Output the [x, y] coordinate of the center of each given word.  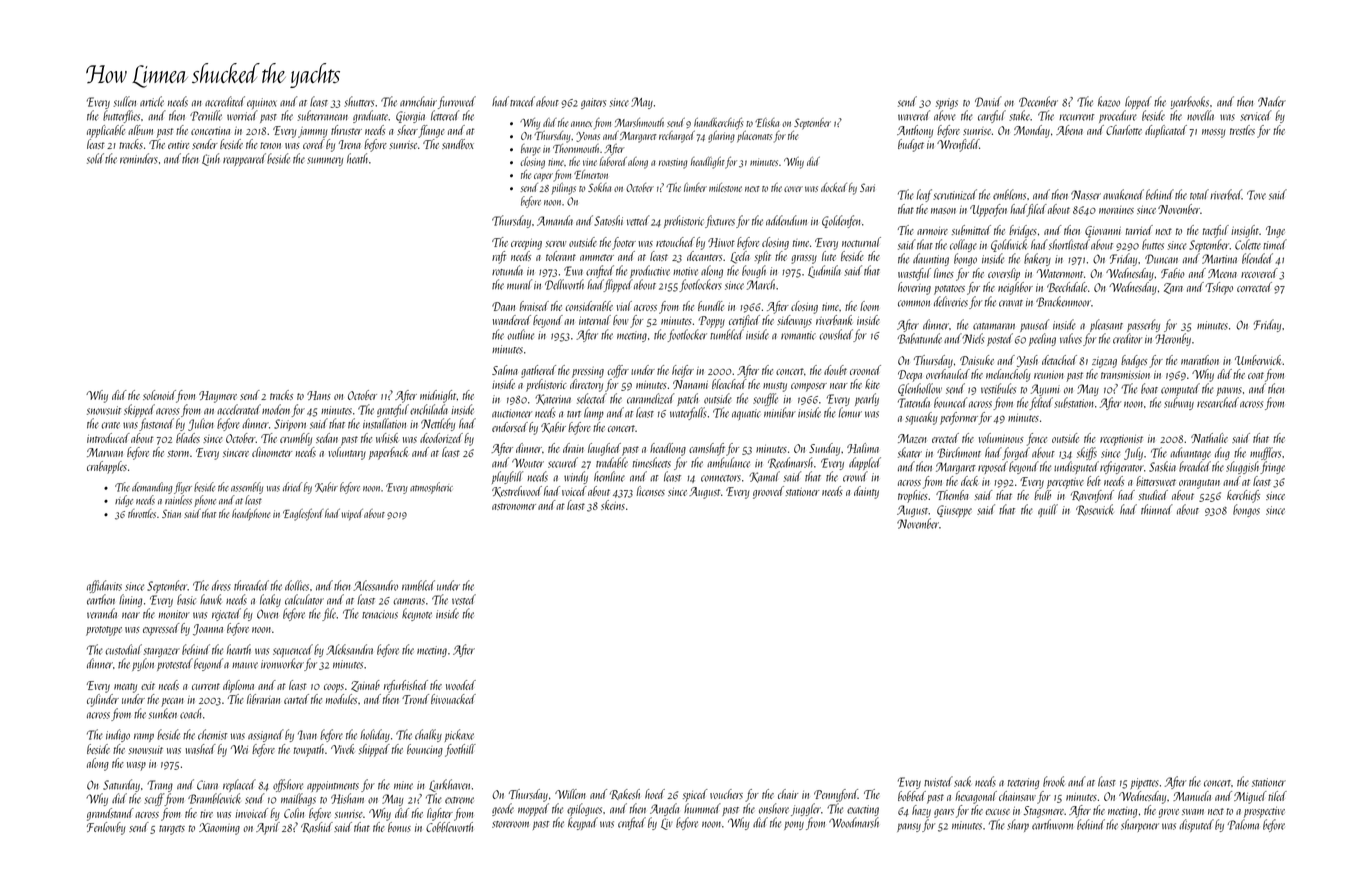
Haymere [218, 397]
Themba [952, 495]
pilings [564, 189]
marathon [1200, 360]
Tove [1256, 195]
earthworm [1052, 824]
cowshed [836, 334]
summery [325, 161]
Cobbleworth [449, 827]
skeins [613, 505]
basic [186, 599]
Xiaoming [219, 829]
